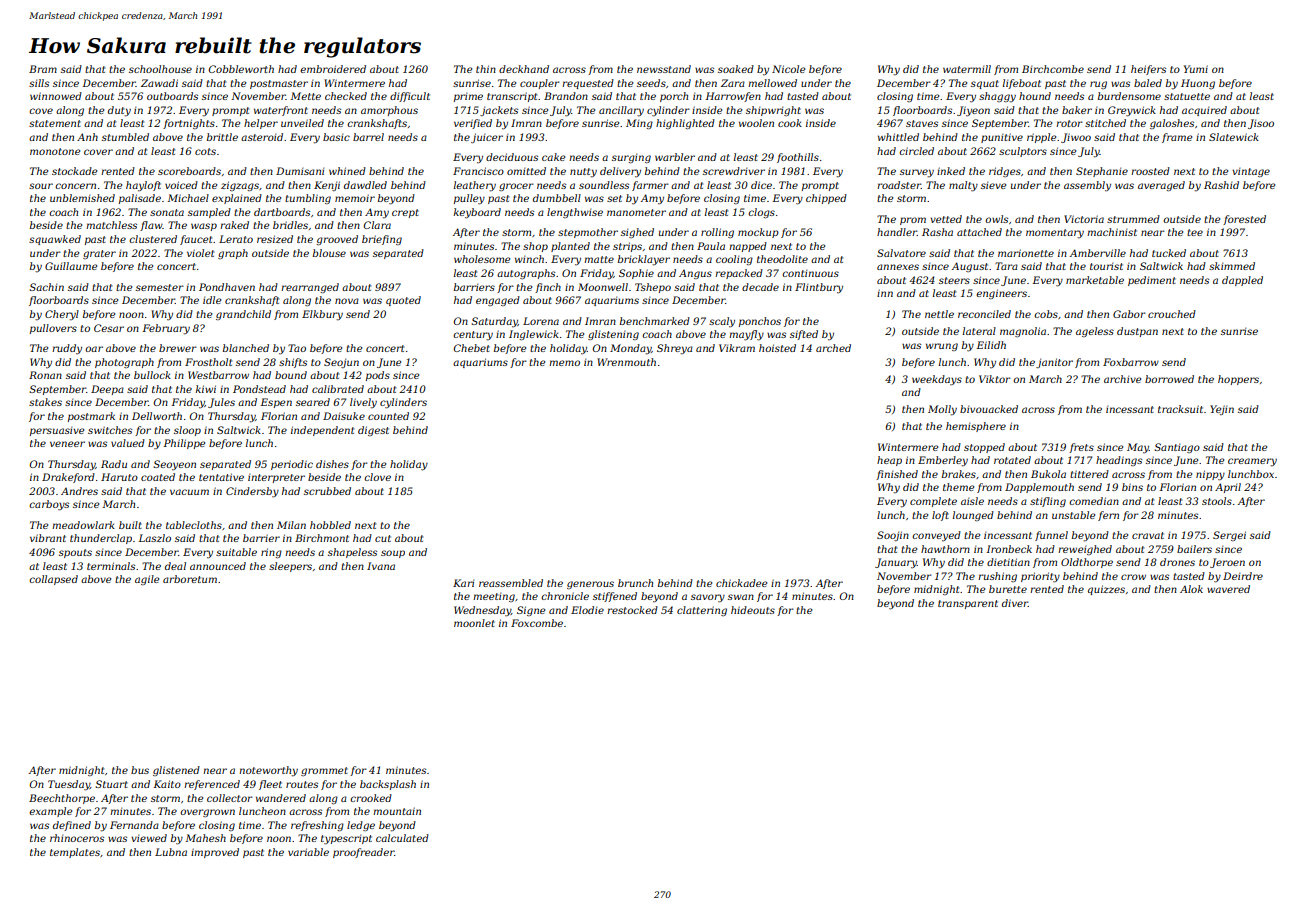 The width and height of the screenshot is (1308, 924). What do you see at coordinates (1053, 69) in the screenshot?
I see `Birchcombe` at bounding box center [1053, 69].
